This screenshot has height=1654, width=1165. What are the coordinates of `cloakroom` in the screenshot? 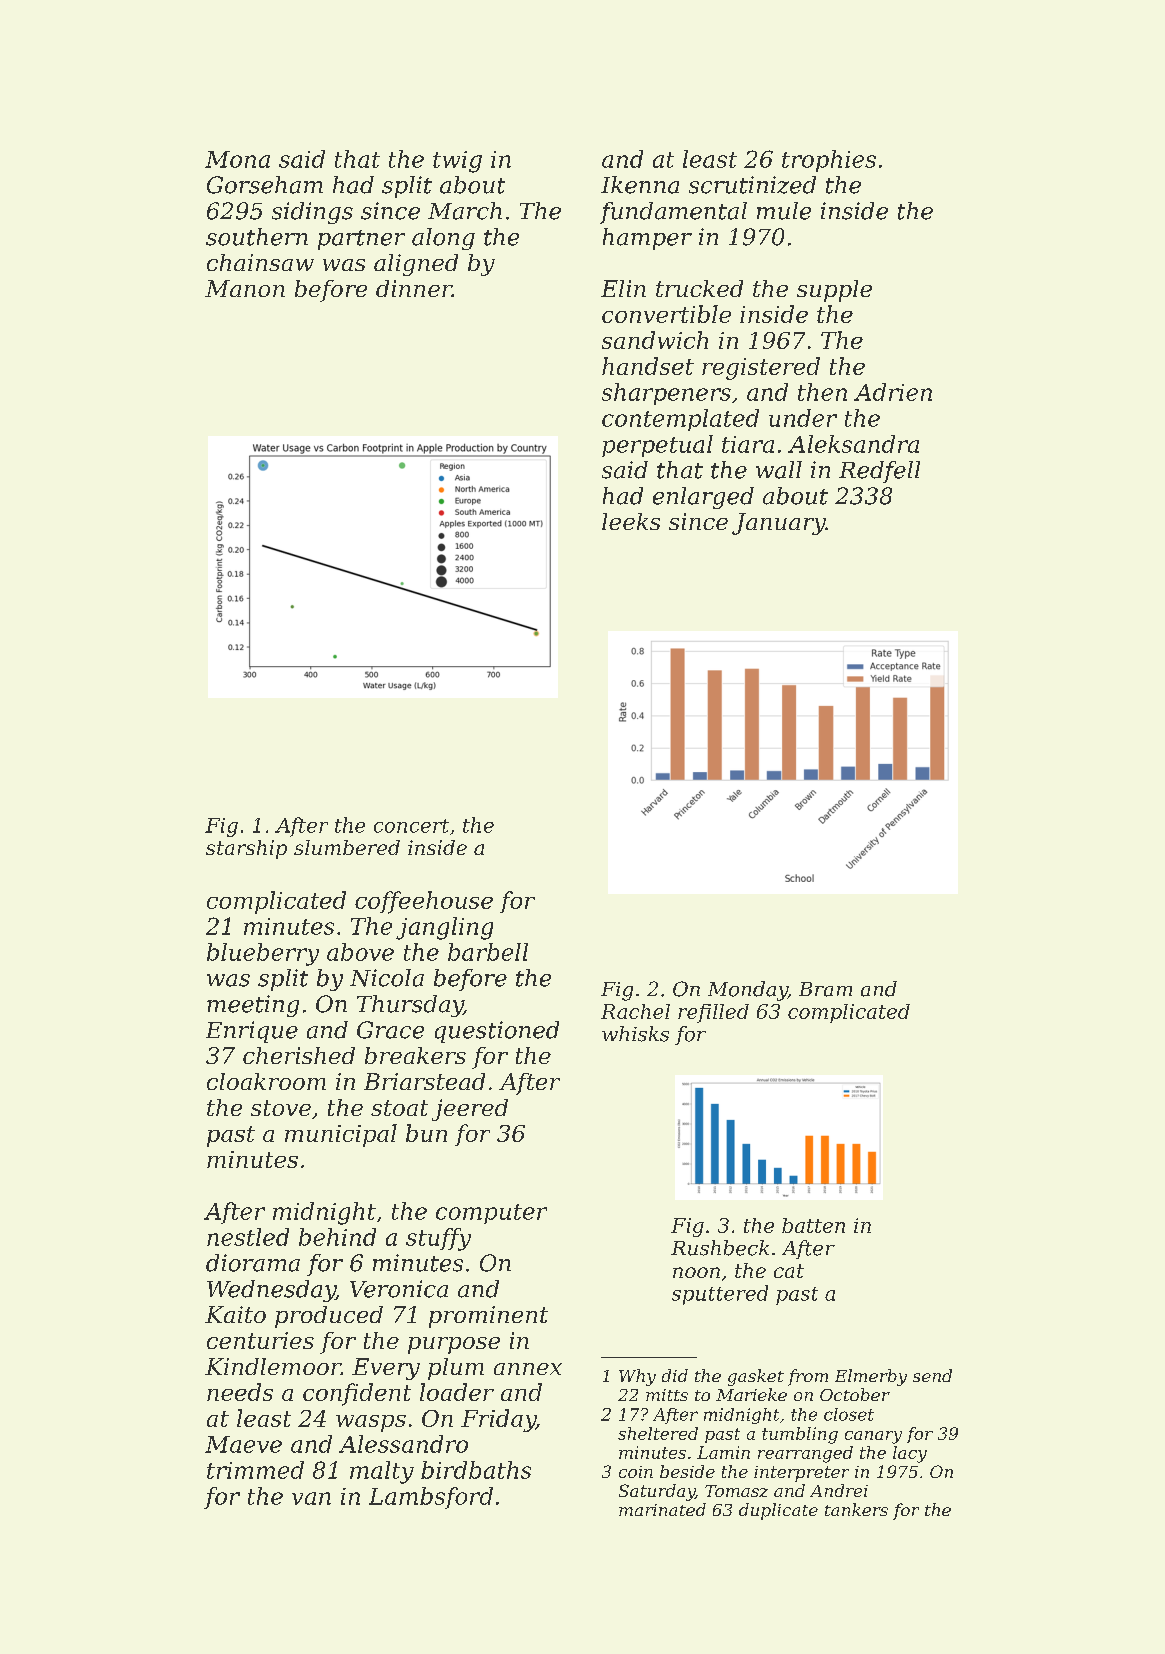 It's located at (266, 1081).
